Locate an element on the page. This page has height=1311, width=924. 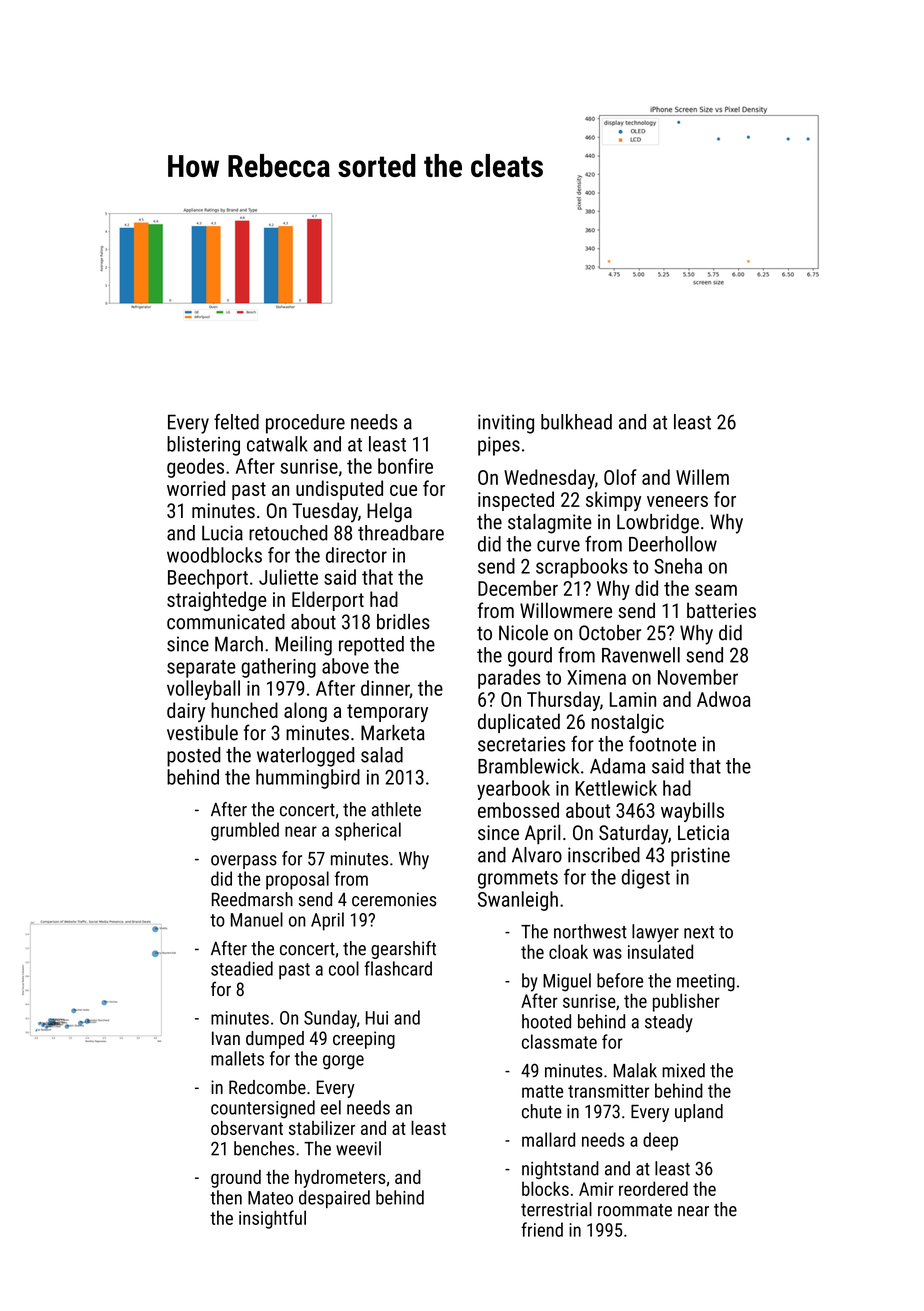
transmitter is located at coordinates (608, 1091).
